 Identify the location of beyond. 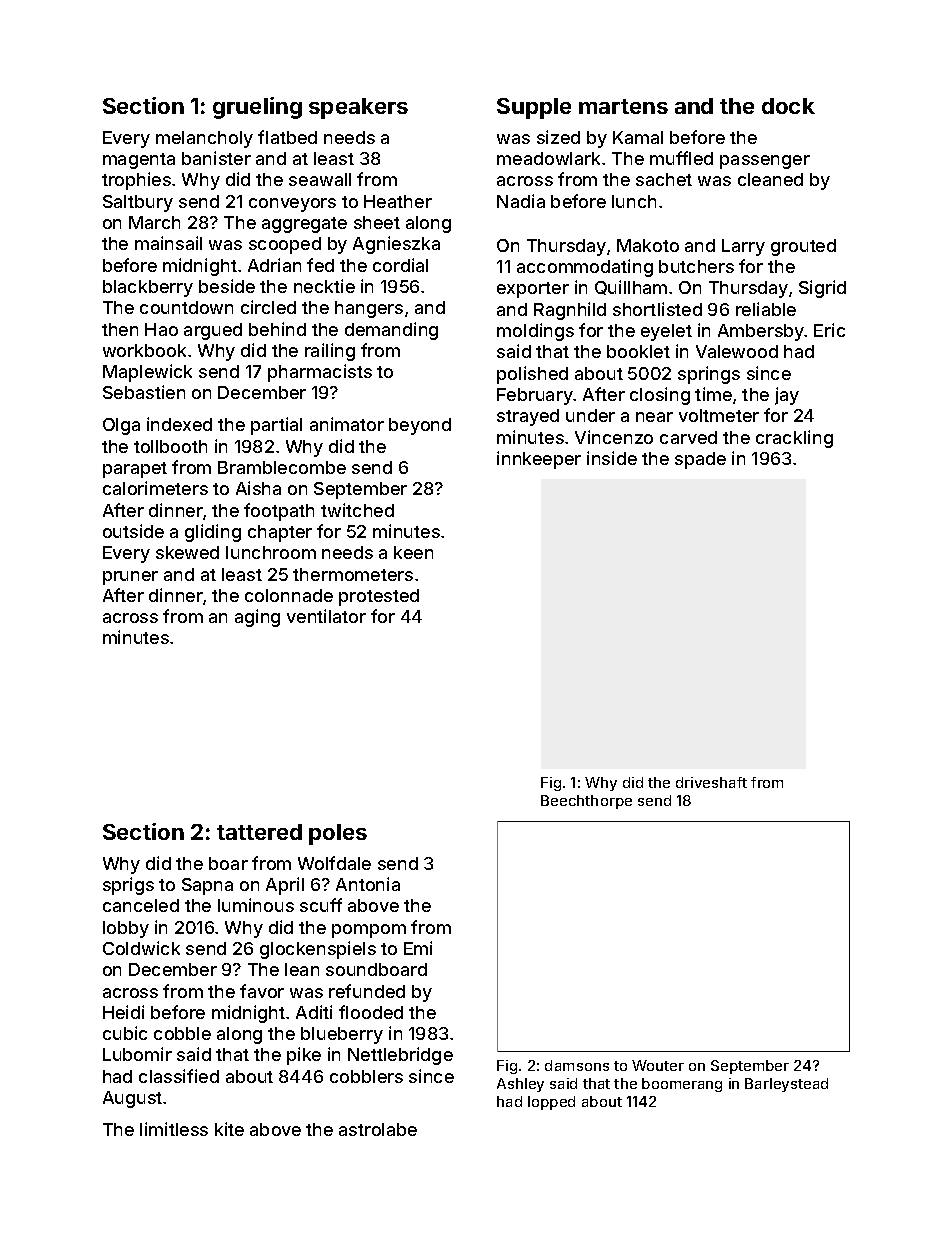
(420, 426).
